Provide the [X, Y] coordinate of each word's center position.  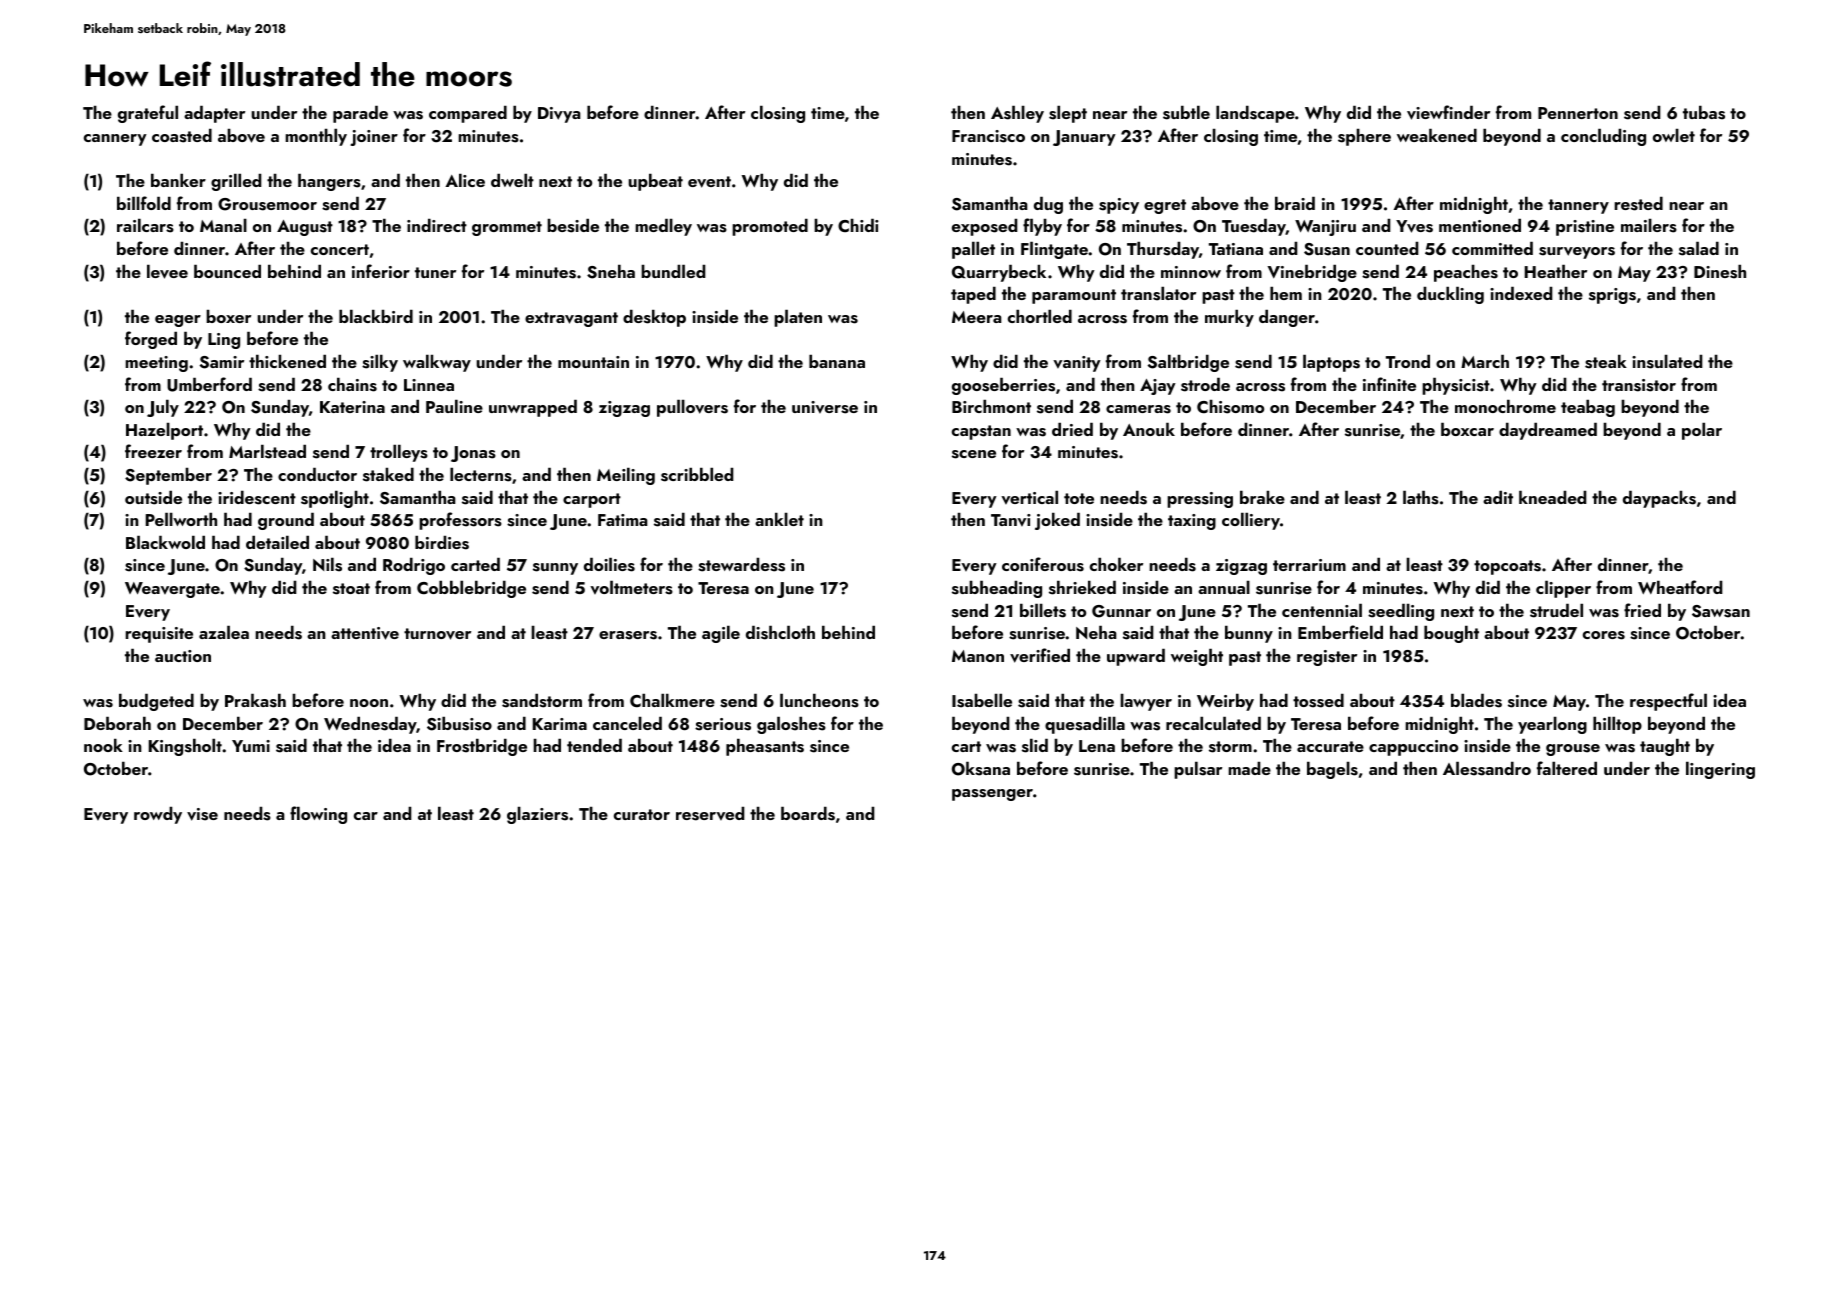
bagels [1332, 770]
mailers [1649, 225]
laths [1421, 497]
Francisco [988, 136]
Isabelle [982, 700]
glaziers [537, 815]
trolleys [399, 453]
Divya [559, 115]
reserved [710, 813]
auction [183, 656]
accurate [1330, 746]
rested [1638, 203]
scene [974, 454]
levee [167, 271]
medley [663, 227]
